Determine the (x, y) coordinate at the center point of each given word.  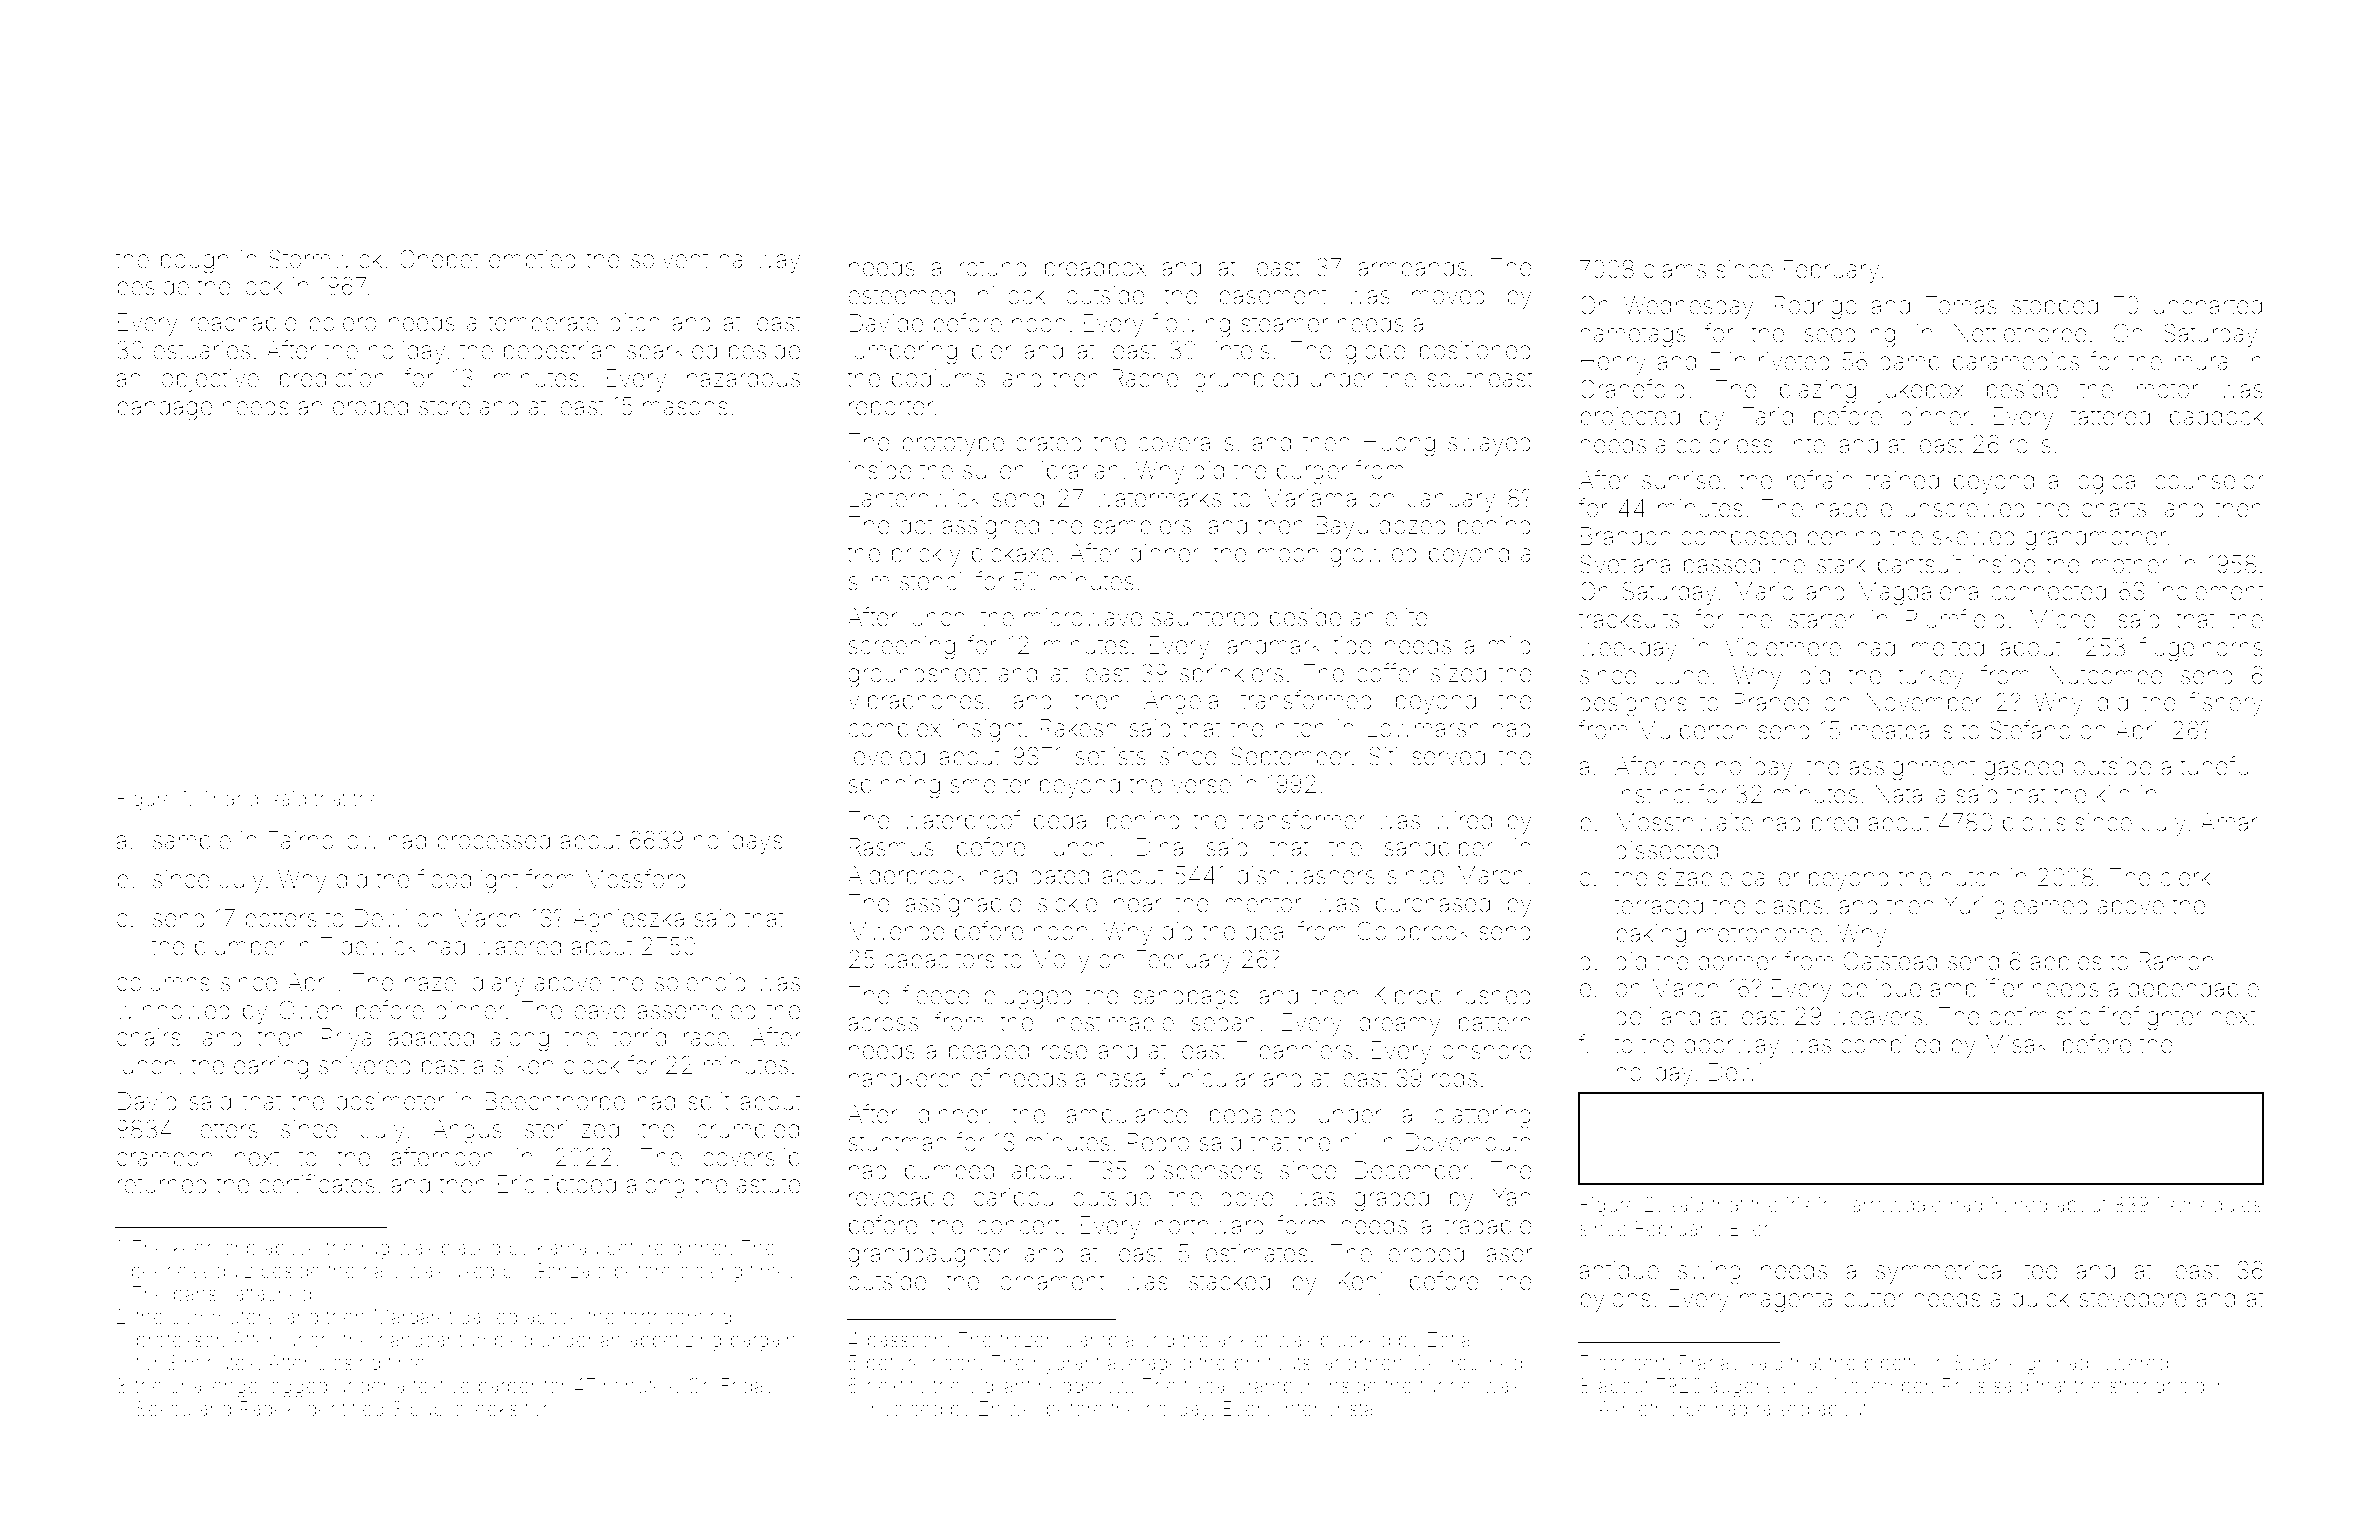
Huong (1399, 445)
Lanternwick (915, 498)
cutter (1874, 1299)
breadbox (1095, 267)
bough (194, 262)
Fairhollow (323, 840)
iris (1798, 1204)
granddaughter (928, 1256)
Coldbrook (1413, 931)
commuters (222, 1317)
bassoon (906, 1339)
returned (162, 1184)
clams (1675, 269)
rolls (2030, 444)
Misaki (2019, 1044)
